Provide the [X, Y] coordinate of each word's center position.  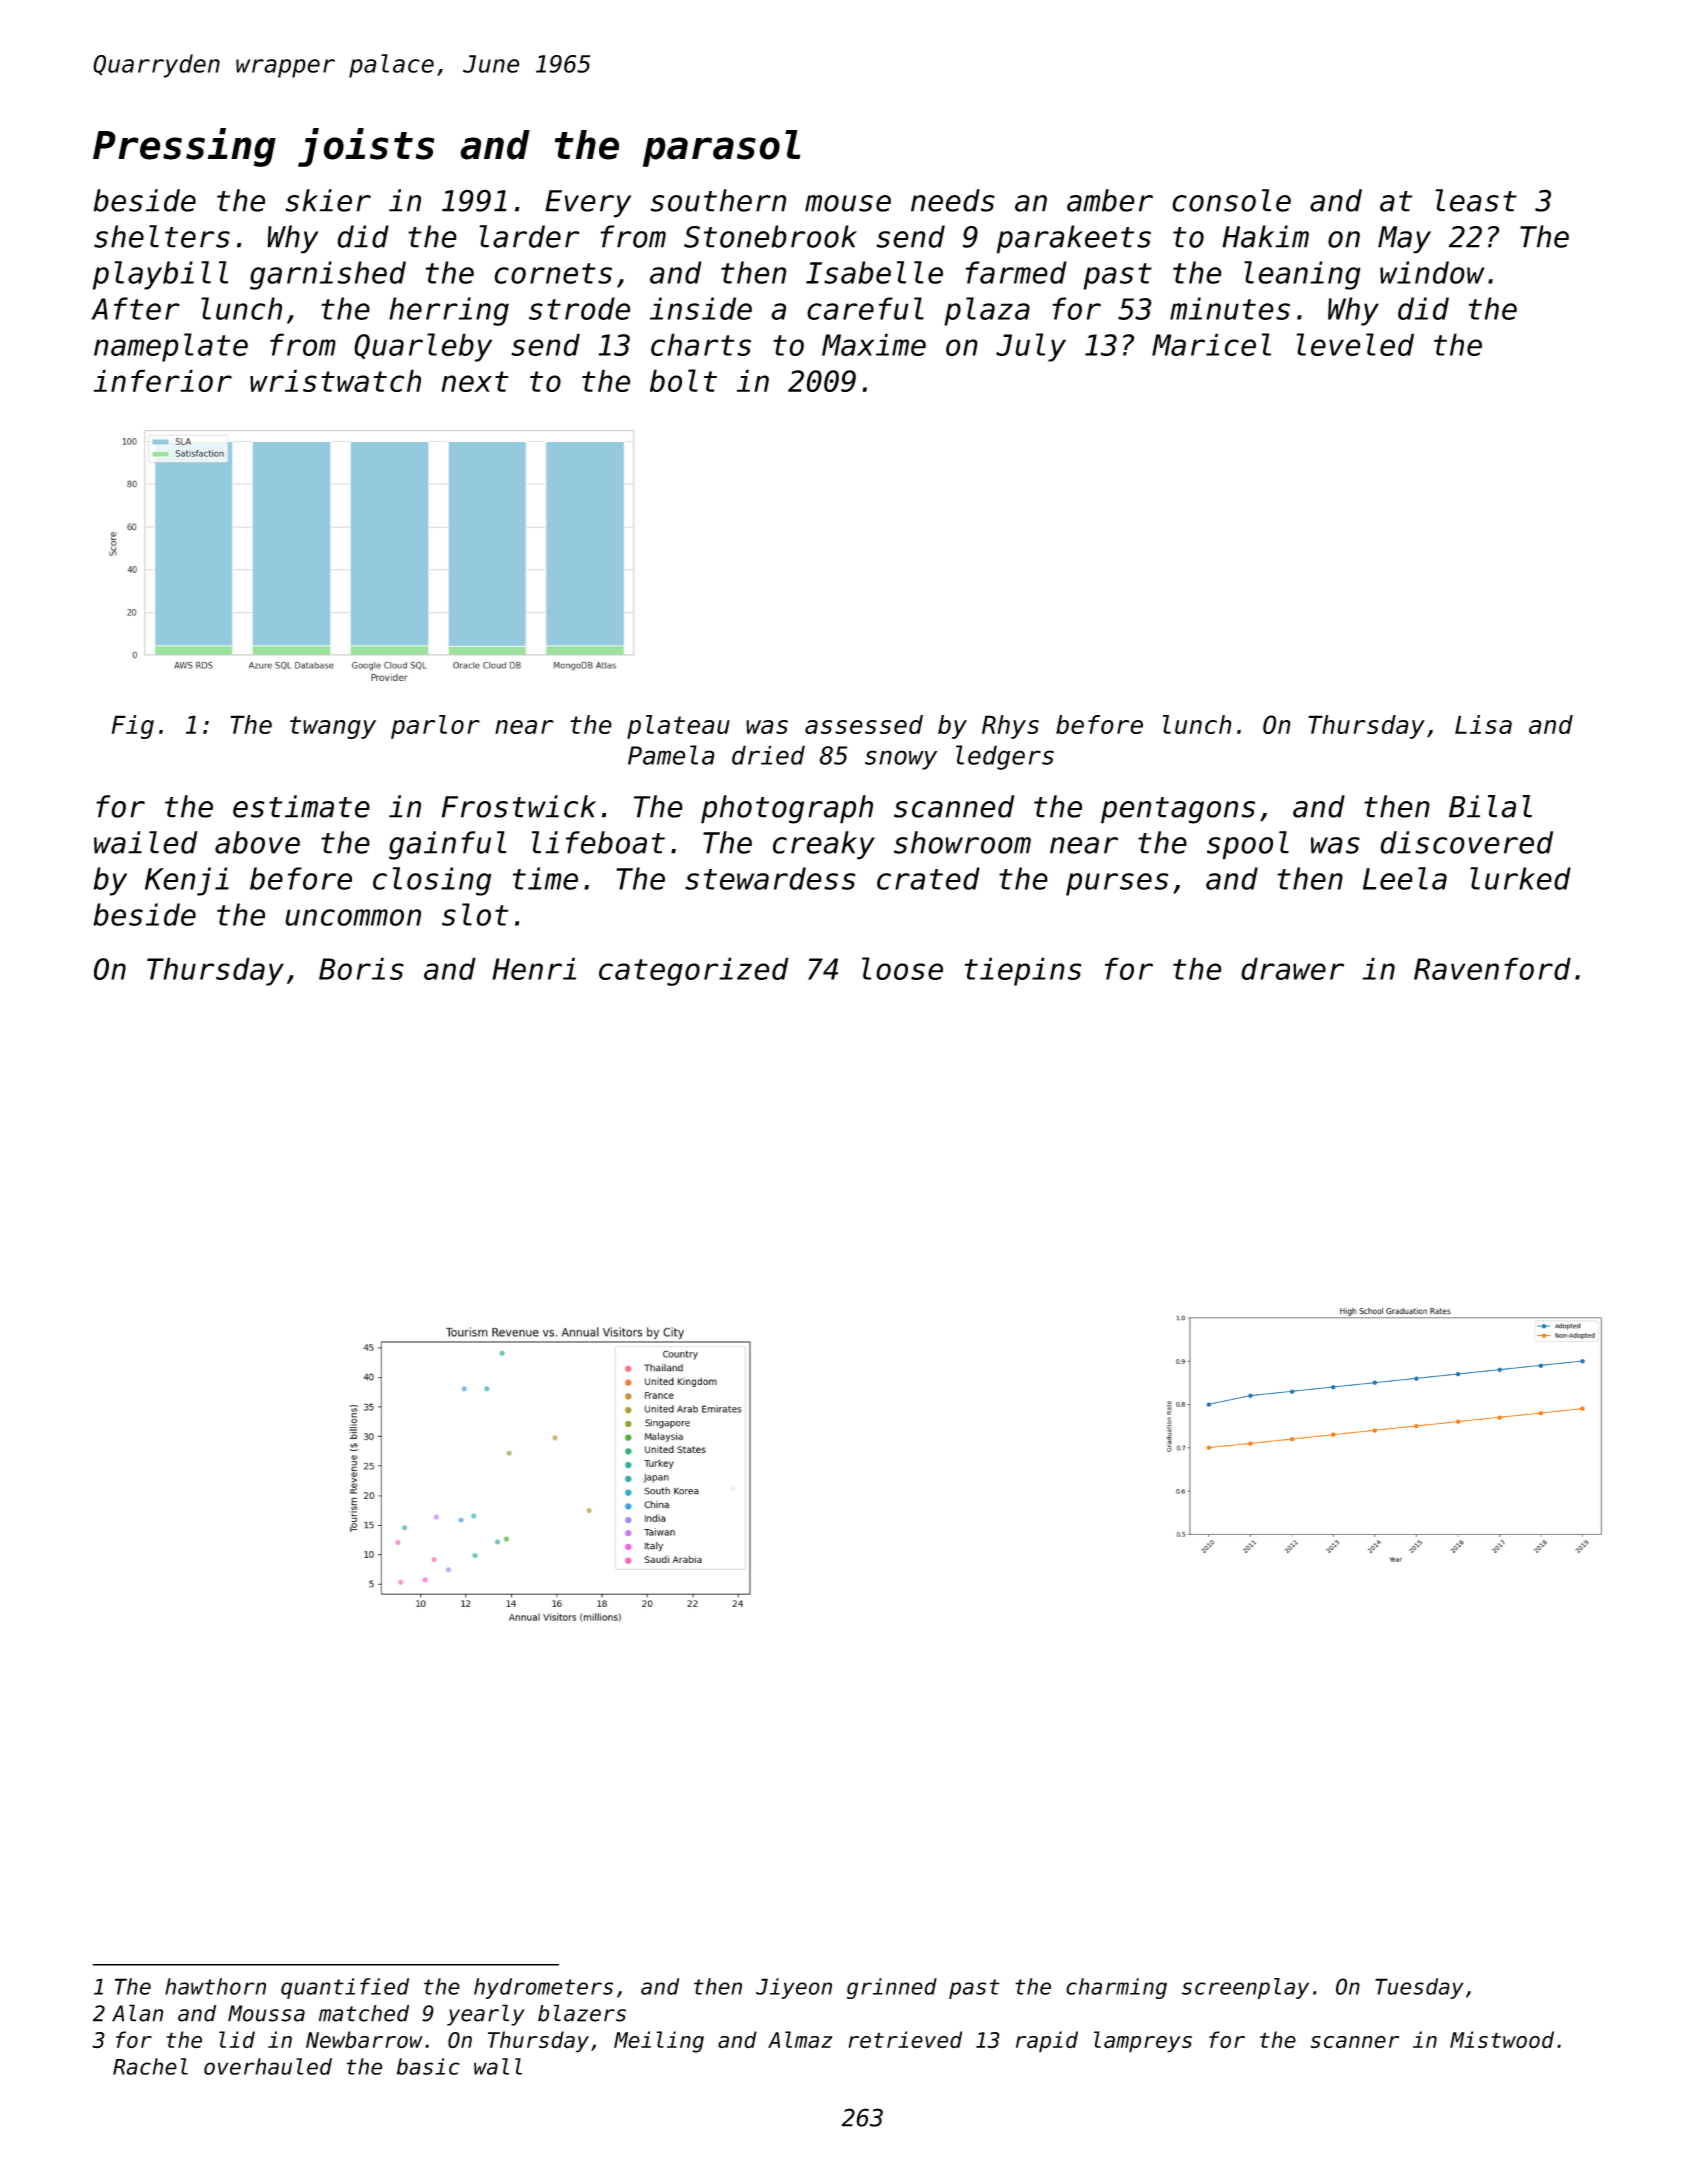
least [1476, 200]
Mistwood [1502, 2040]
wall [498, 2066]
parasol [722, 148]
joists [366, 147]
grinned [892, 1988]
